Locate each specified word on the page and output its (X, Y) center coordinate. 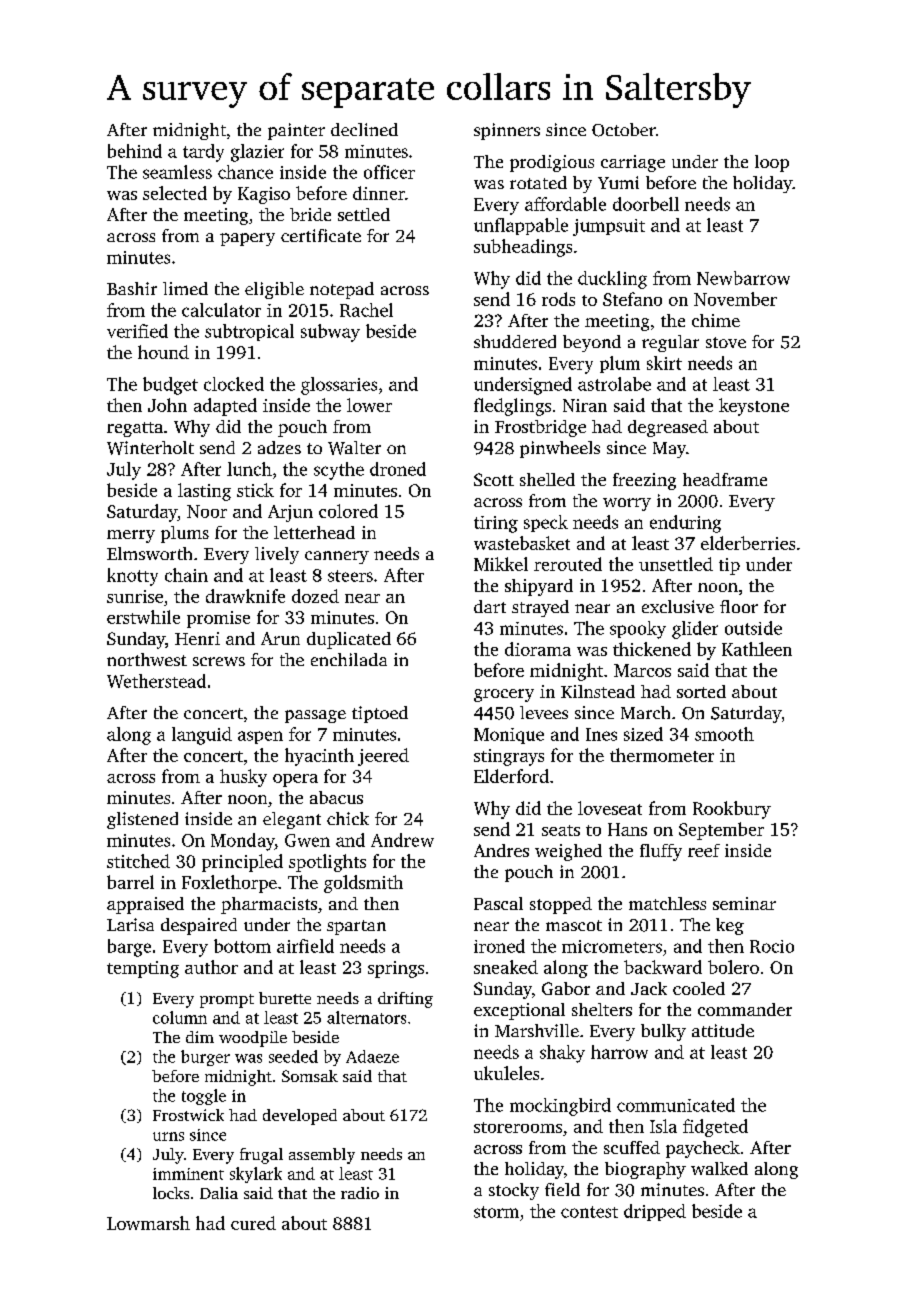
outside (753, 628)
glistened (142, 820)
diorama (538, 649)
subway (330, 333)
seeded (293, 1056)
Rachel (366, 310)
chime (716, 320)
